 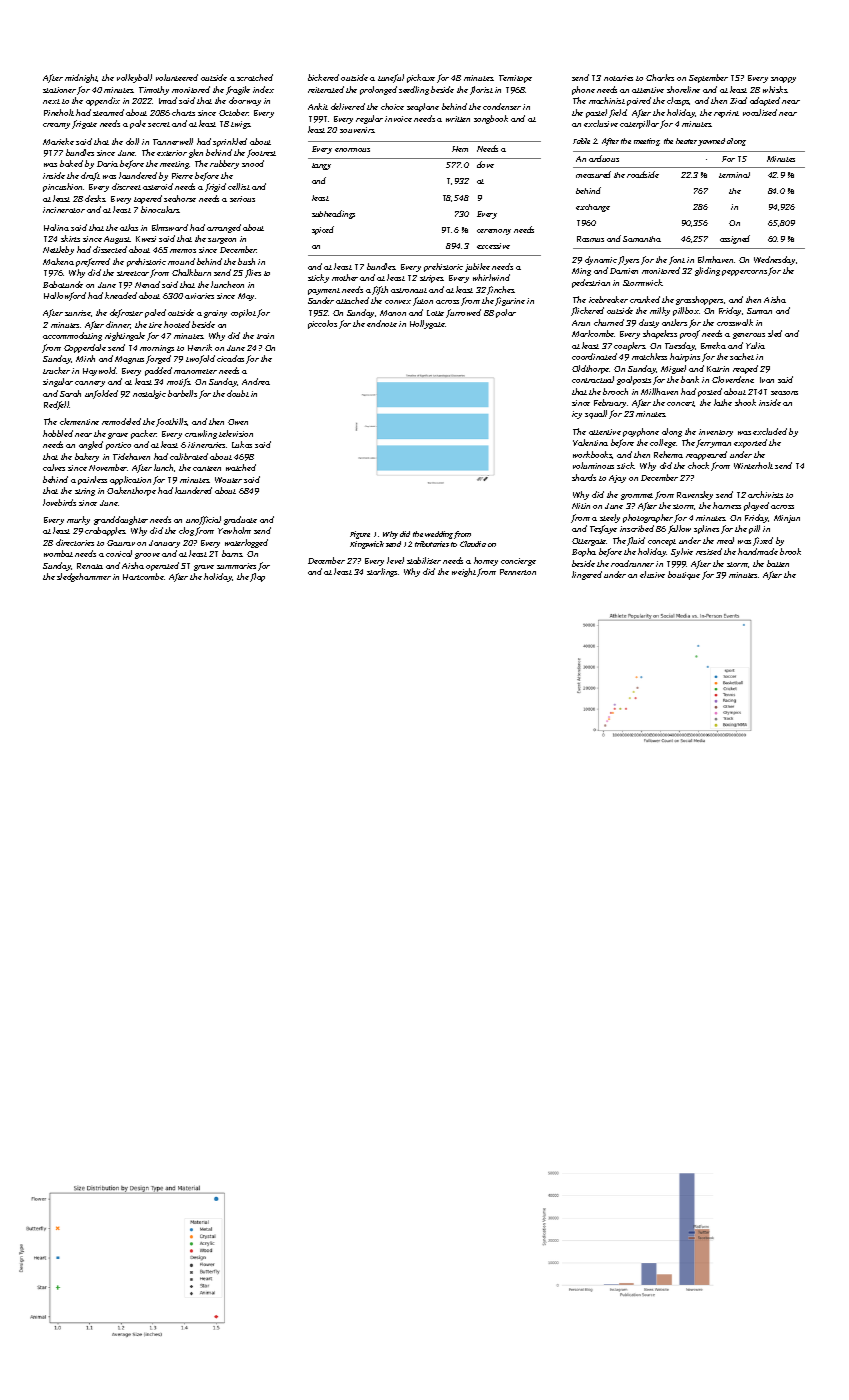 I want to click on Haywold, so click(x=99, y=371).
